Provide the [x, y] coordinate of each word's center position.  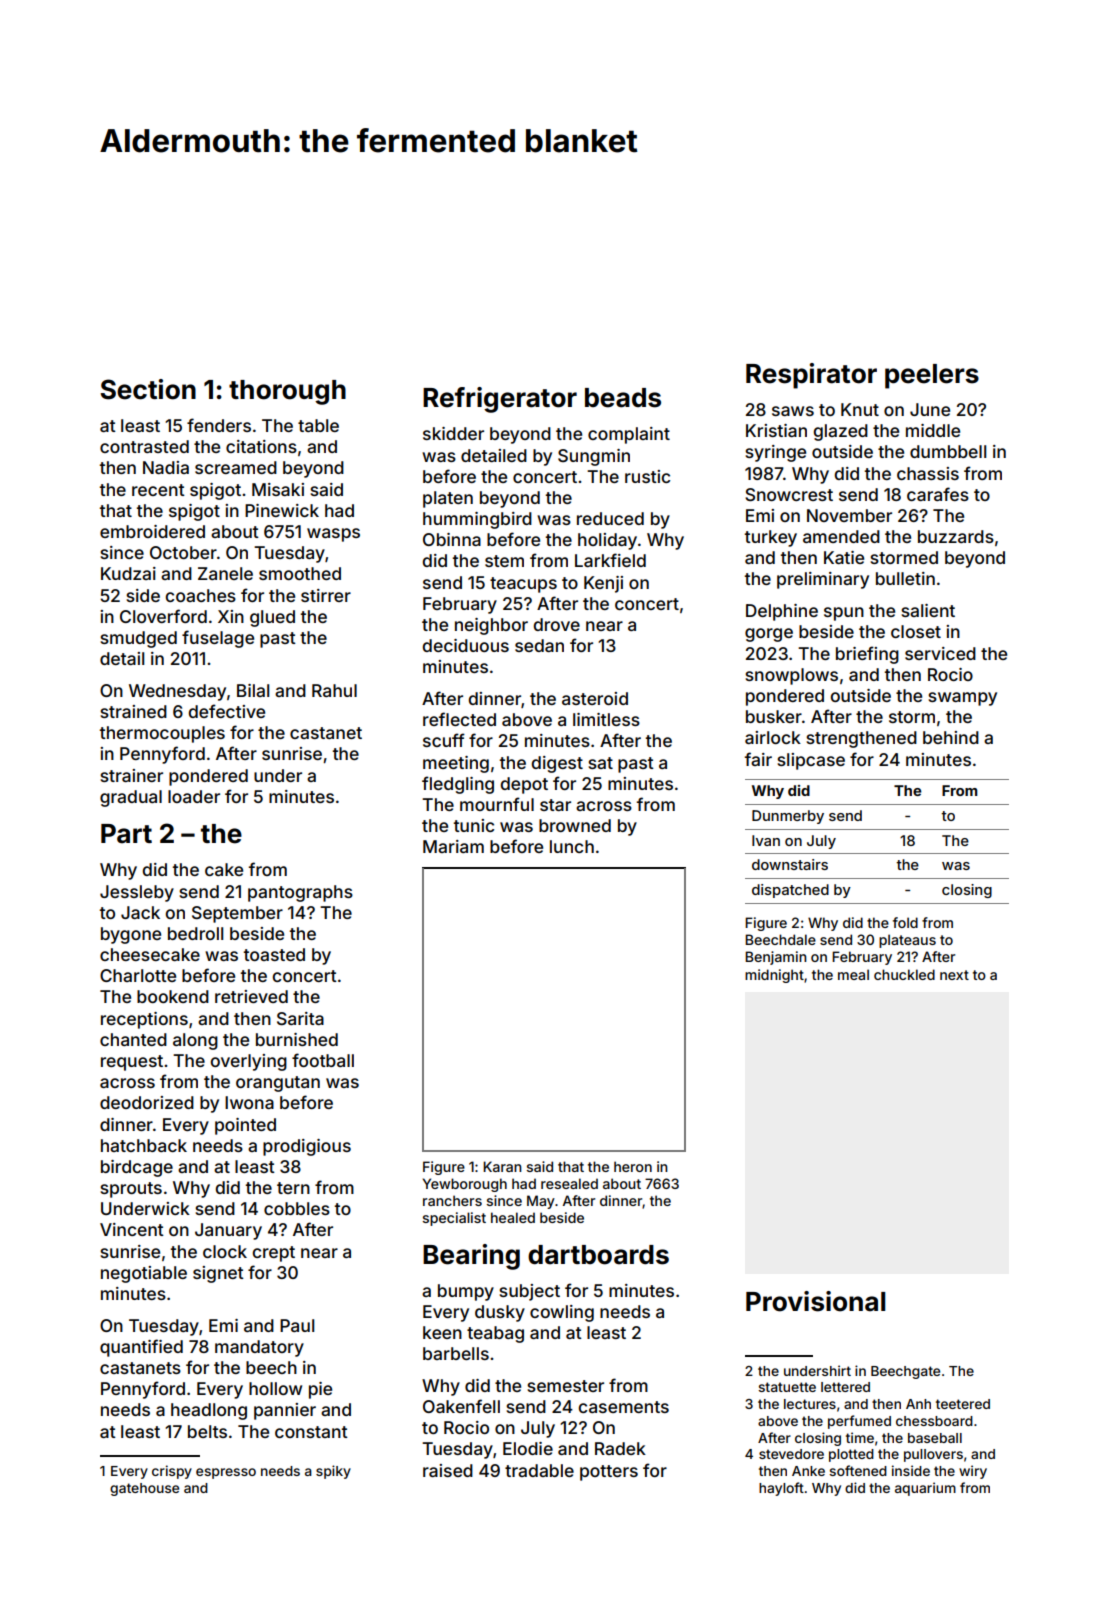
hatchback [144, 1145]
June [930, 409]
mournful [497, 804]
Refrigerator [500, 400]
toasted [274, 954]
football [323, 1060]
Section [148, 389]
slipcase [811, 761]
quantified [141, 1348]
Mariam [453, 846]
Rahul [334, 690]
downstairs [790, 864]
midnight [774, 976]
